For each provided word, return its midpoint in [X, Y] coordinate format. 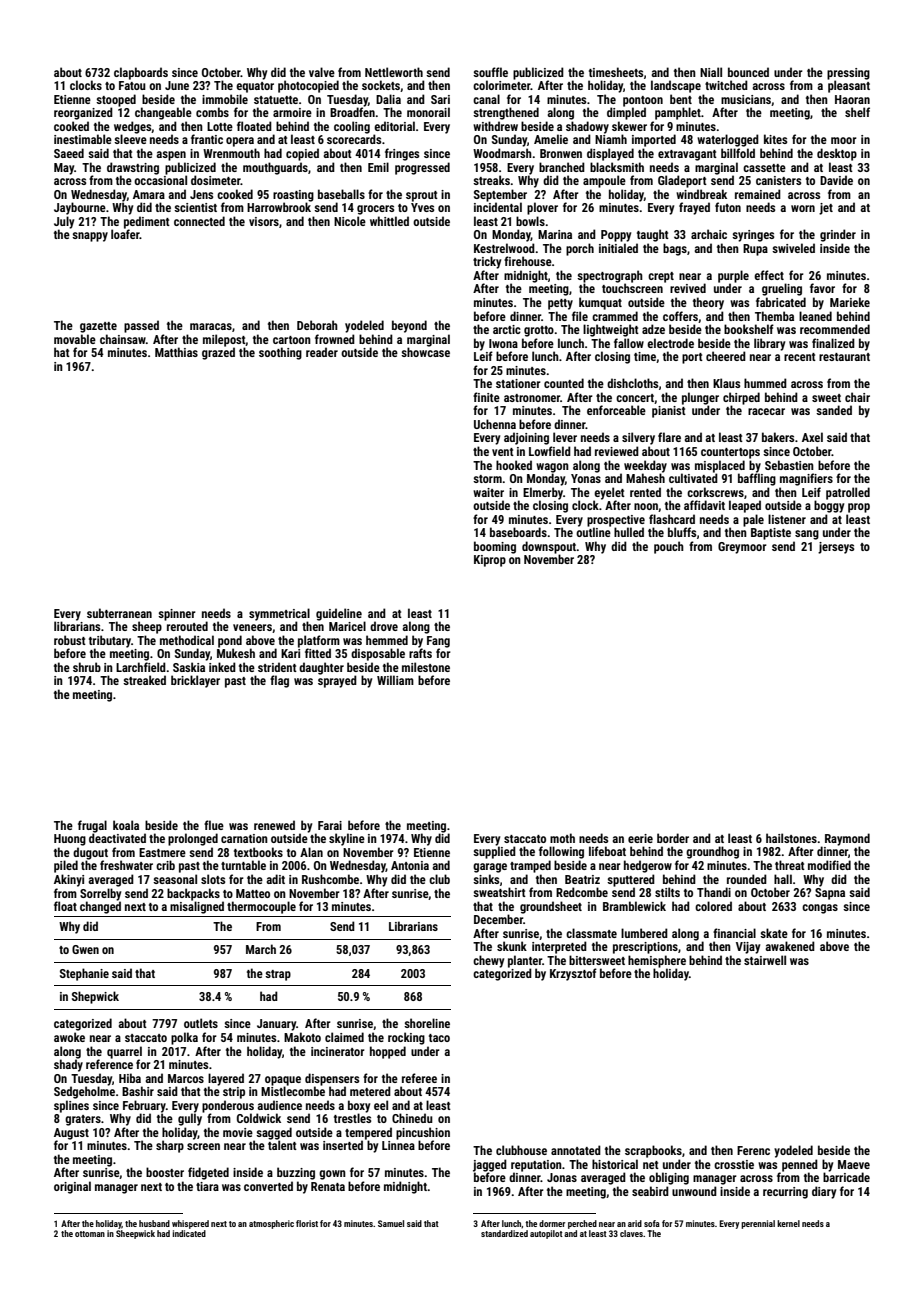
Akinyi [69, 880]
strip [234, 1093]
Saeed [69, 153]
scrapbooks [653, 1151]
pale [753, 520]
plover [542, 208]
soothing [280, 353]
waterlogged [728, 140]
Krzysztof [573, 974]
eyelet [609, 493]
